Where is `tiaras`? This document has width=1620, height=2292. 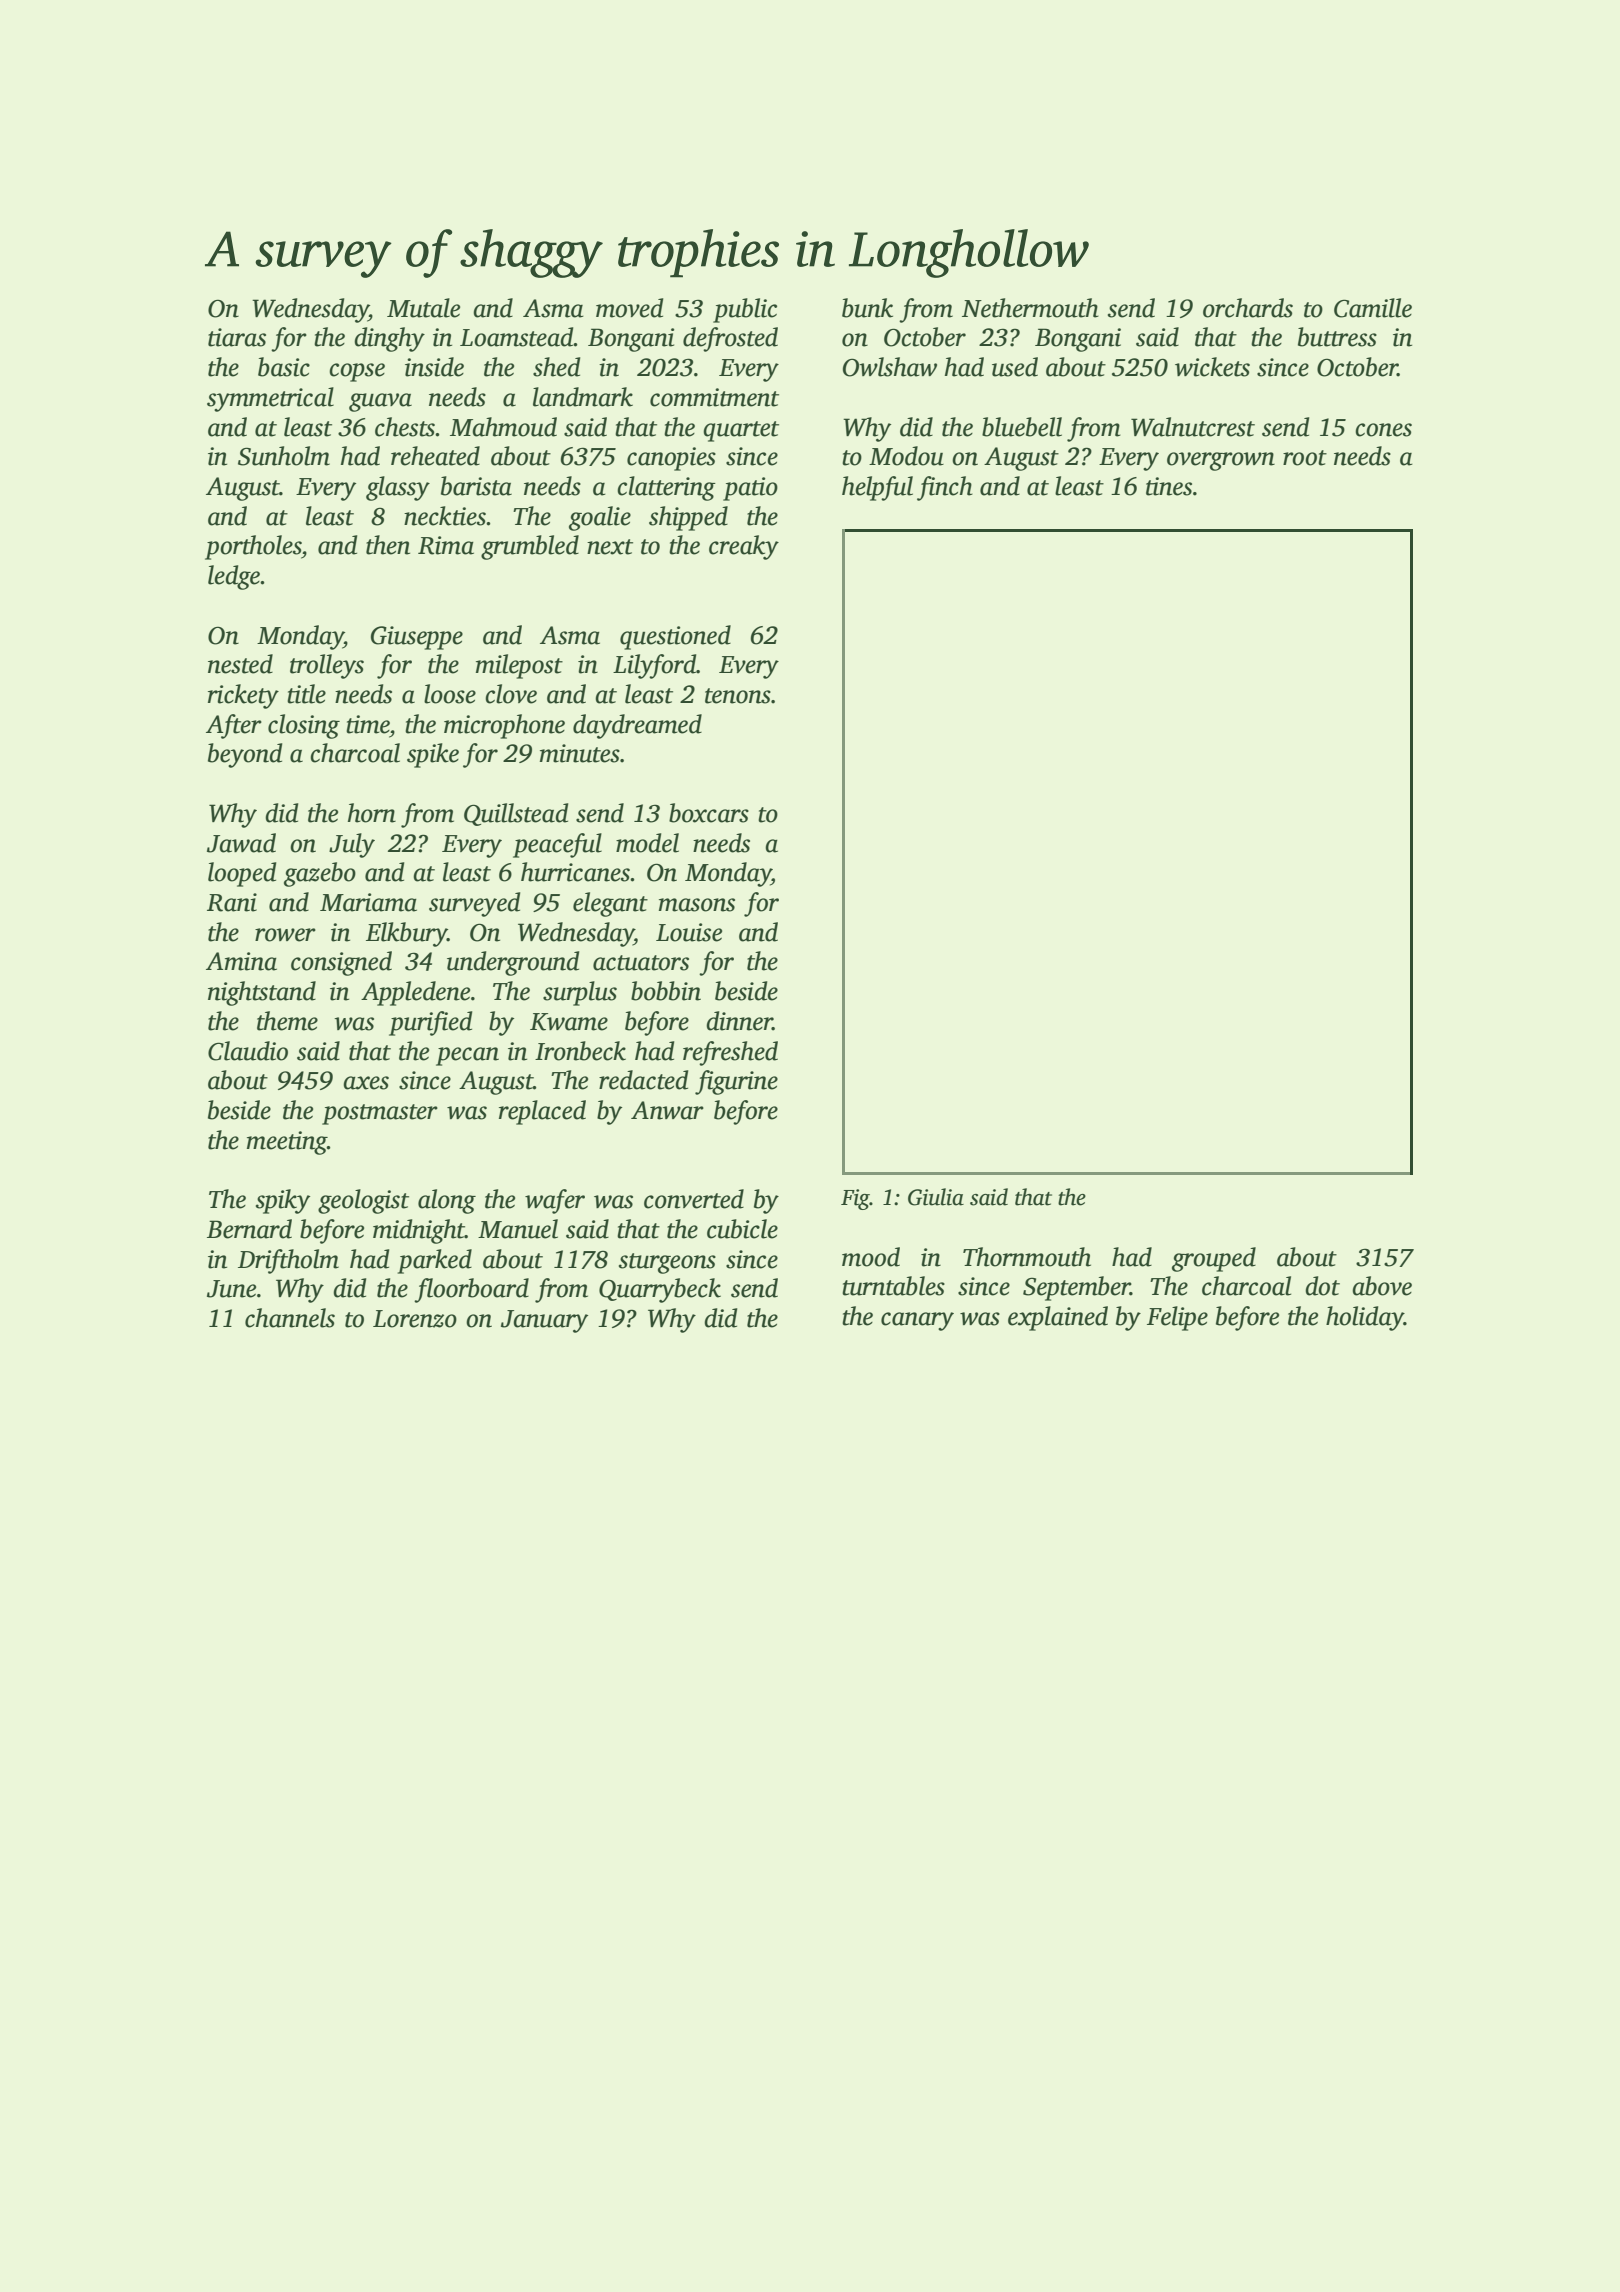 tiaras is located at coordinates (237, 337).
